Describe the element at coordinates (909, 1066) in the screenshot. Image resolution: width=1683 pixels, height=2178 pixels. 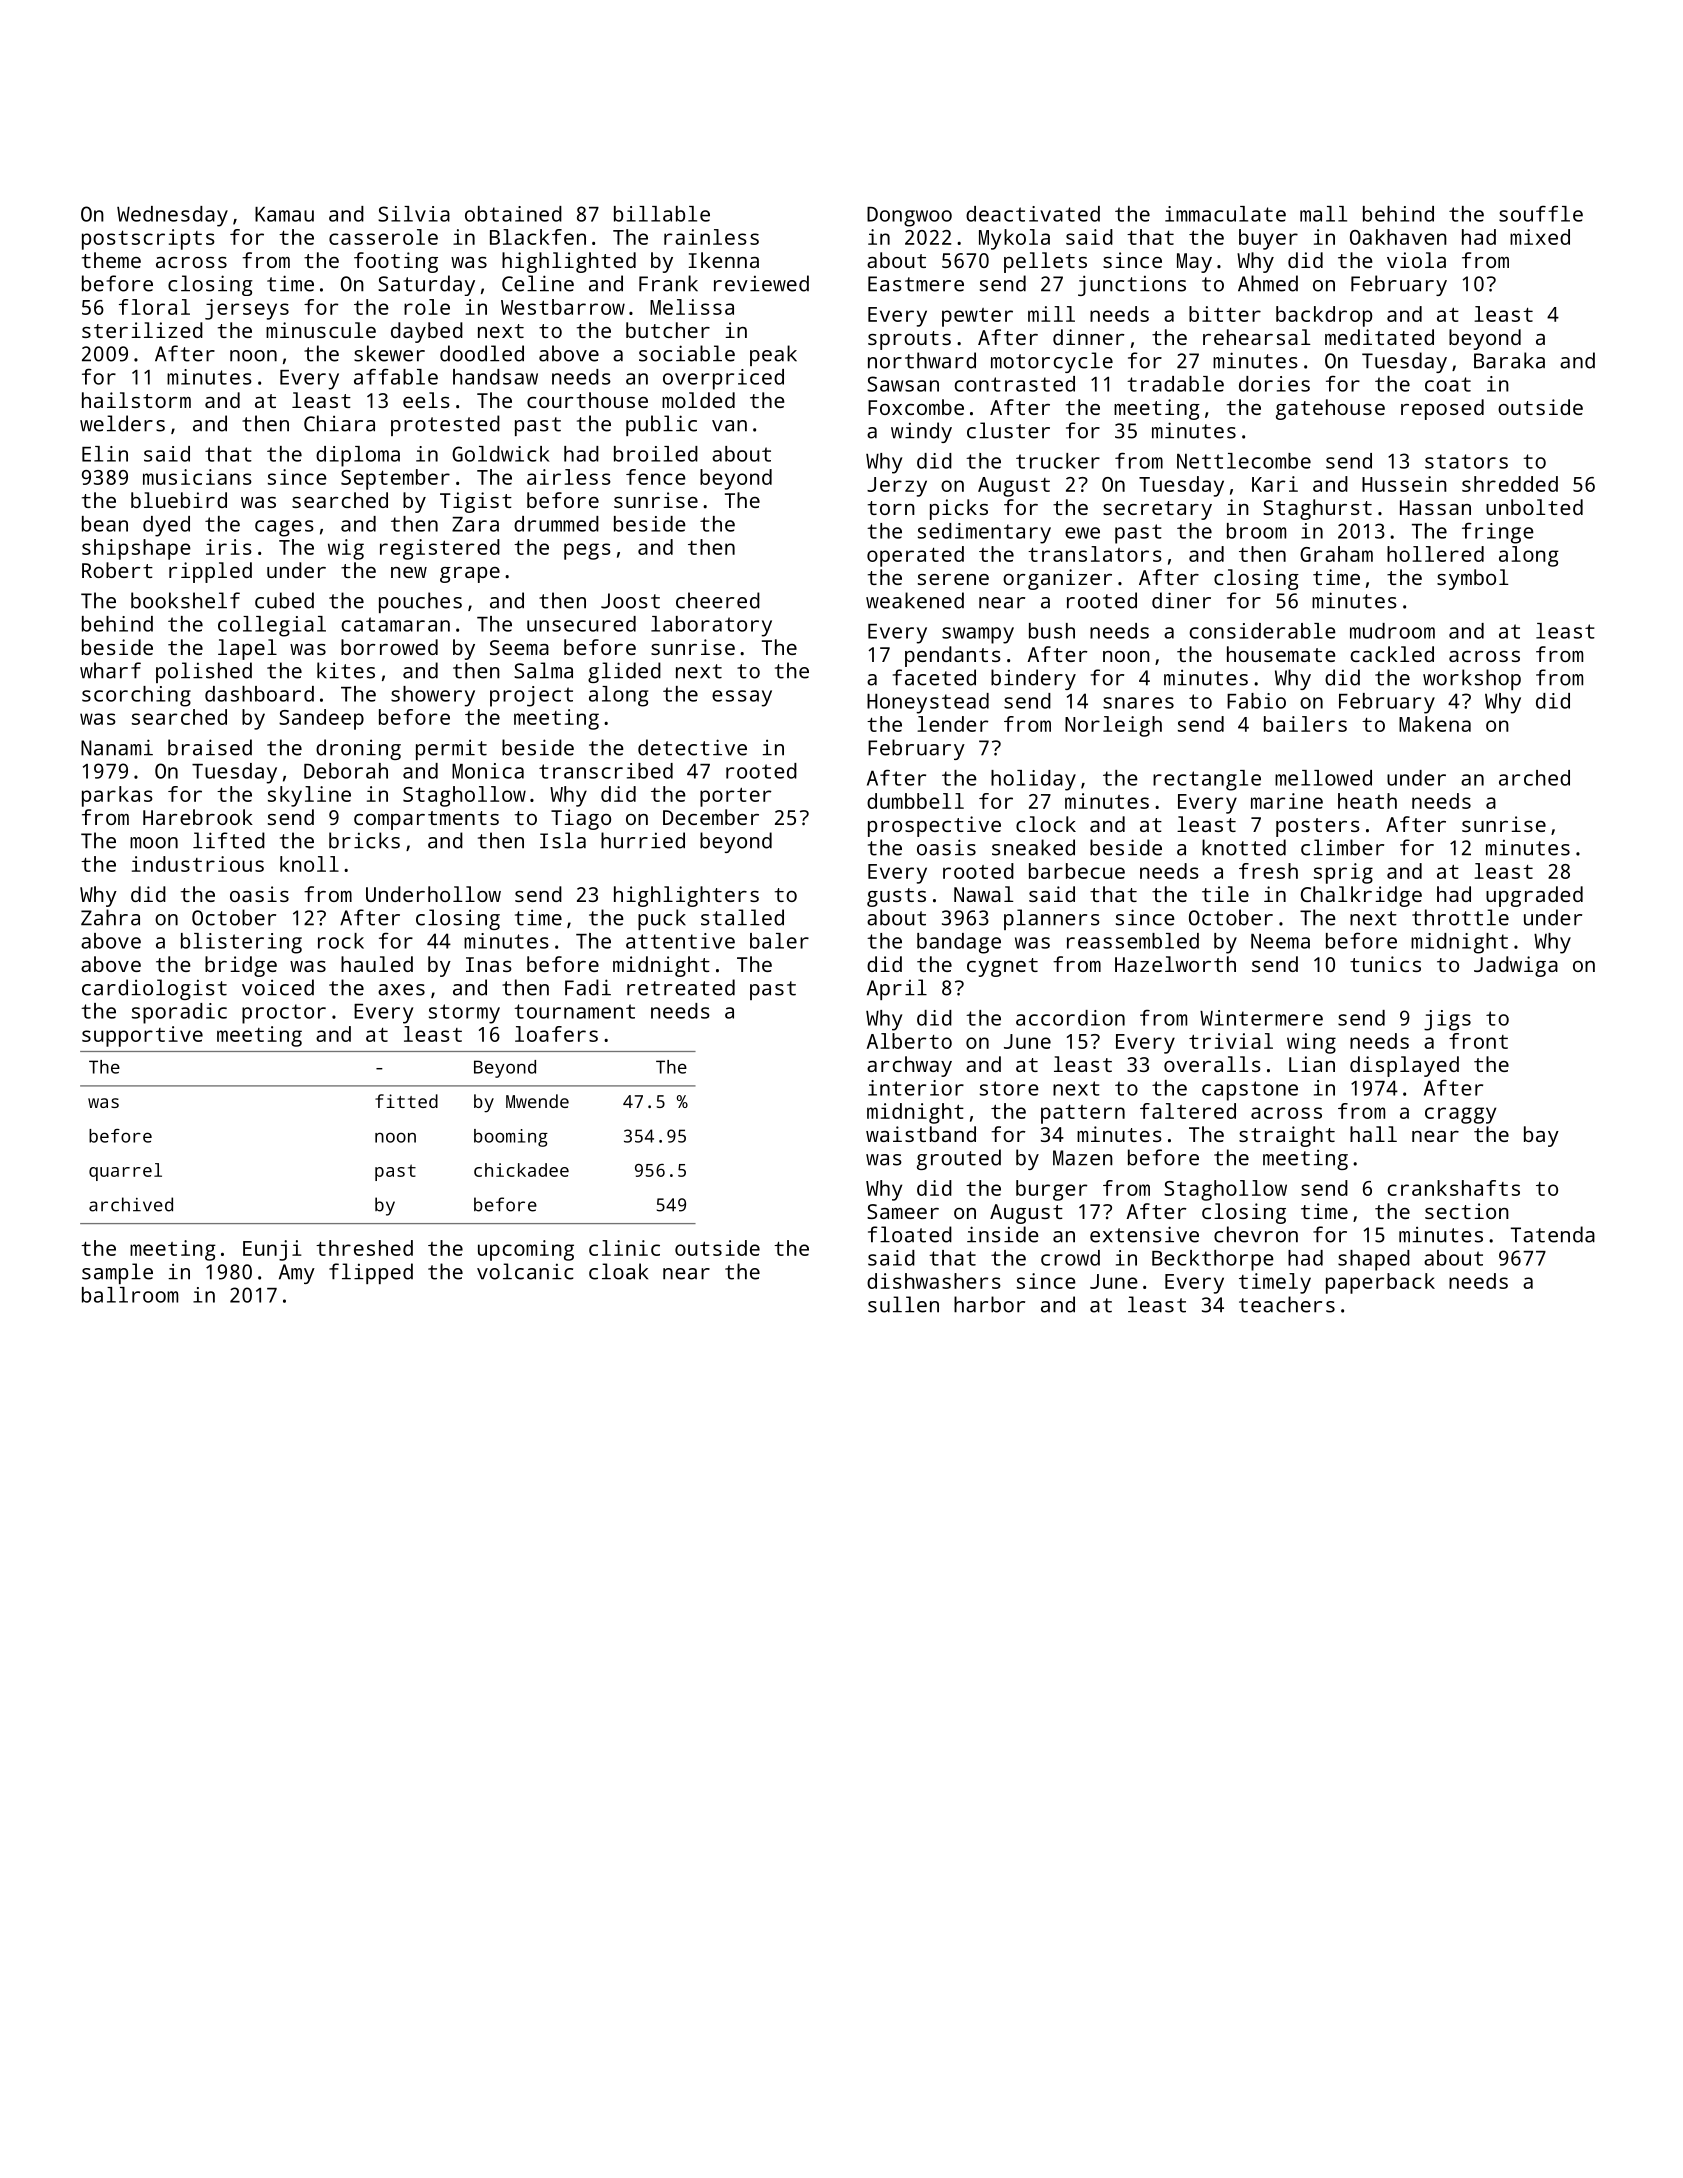
I see `archway` at that location.
